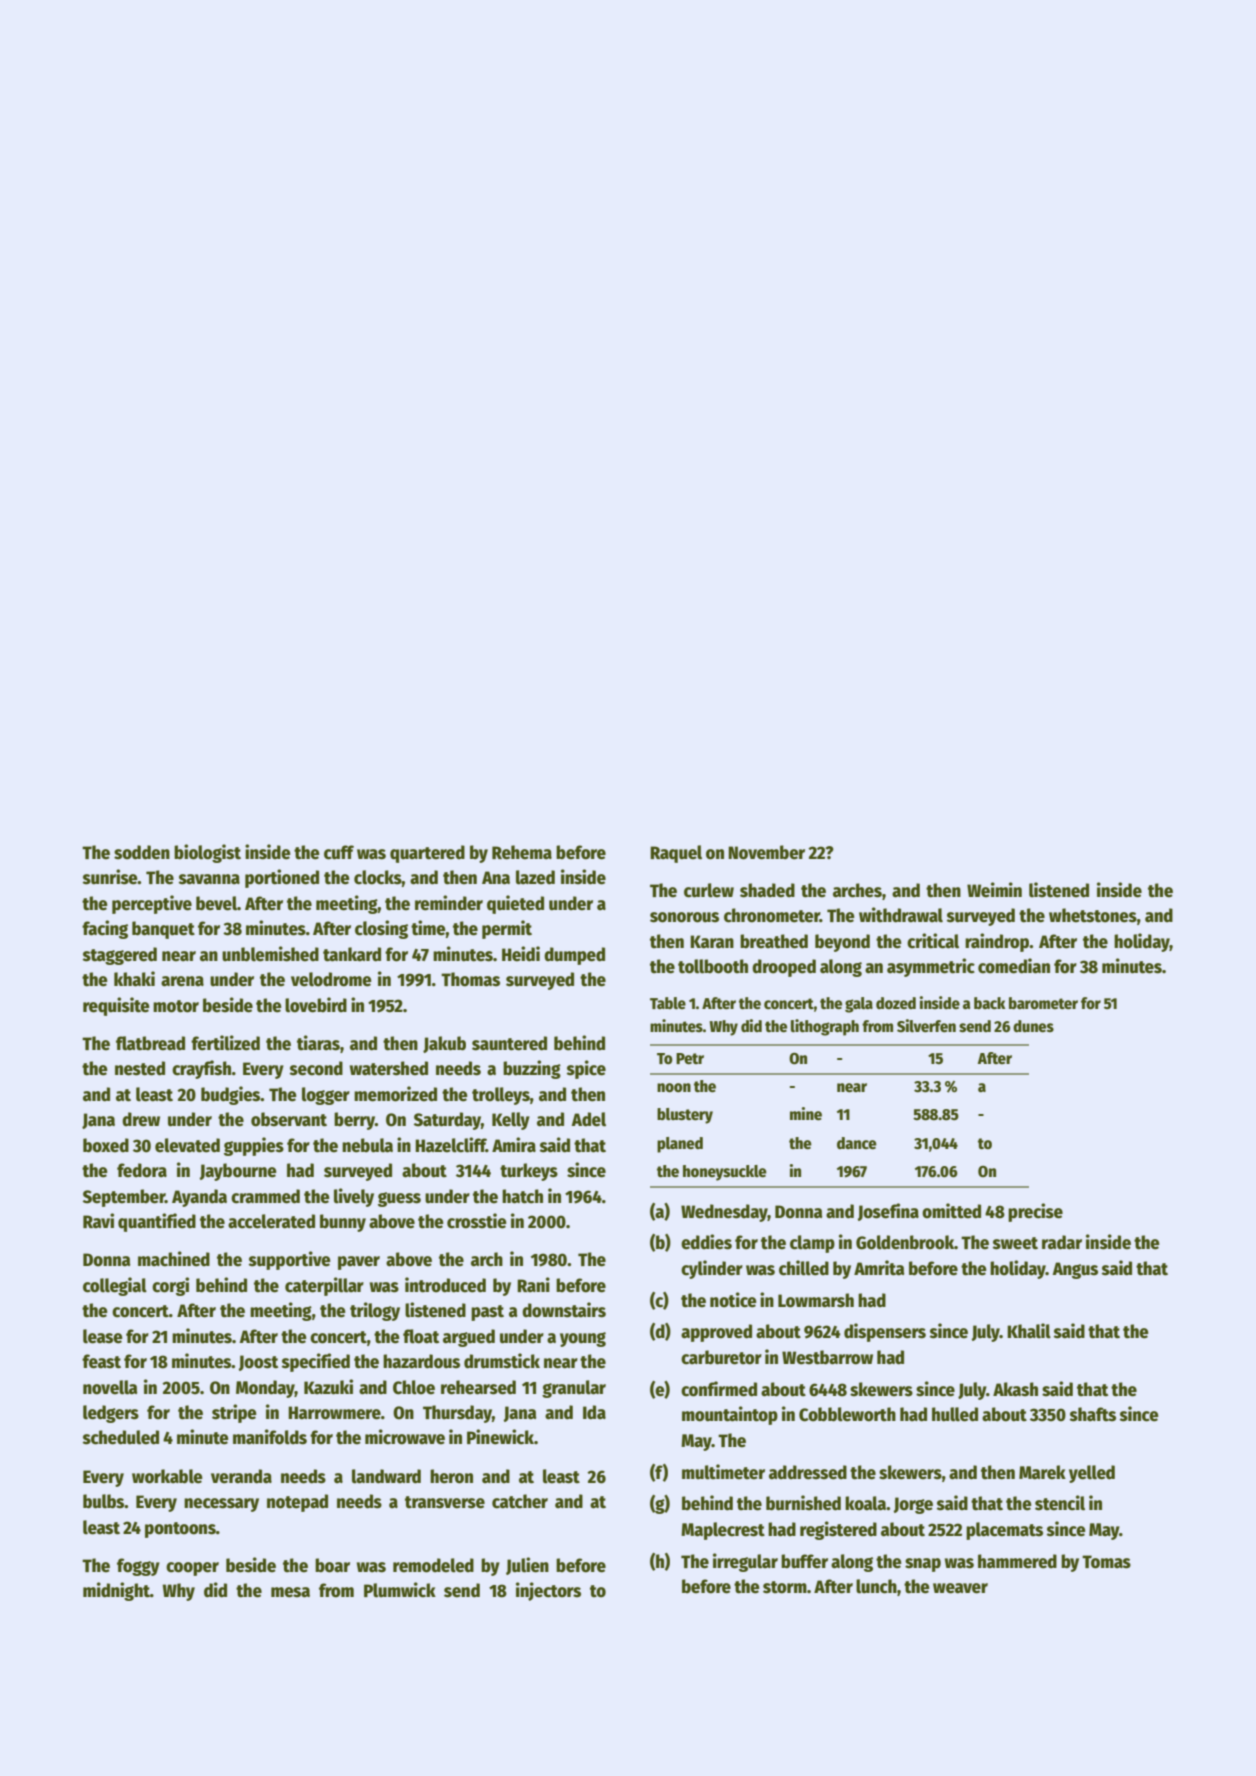  Describe the element at coordinates (1093, 915) in the document. I see `whetstones` at that location.
